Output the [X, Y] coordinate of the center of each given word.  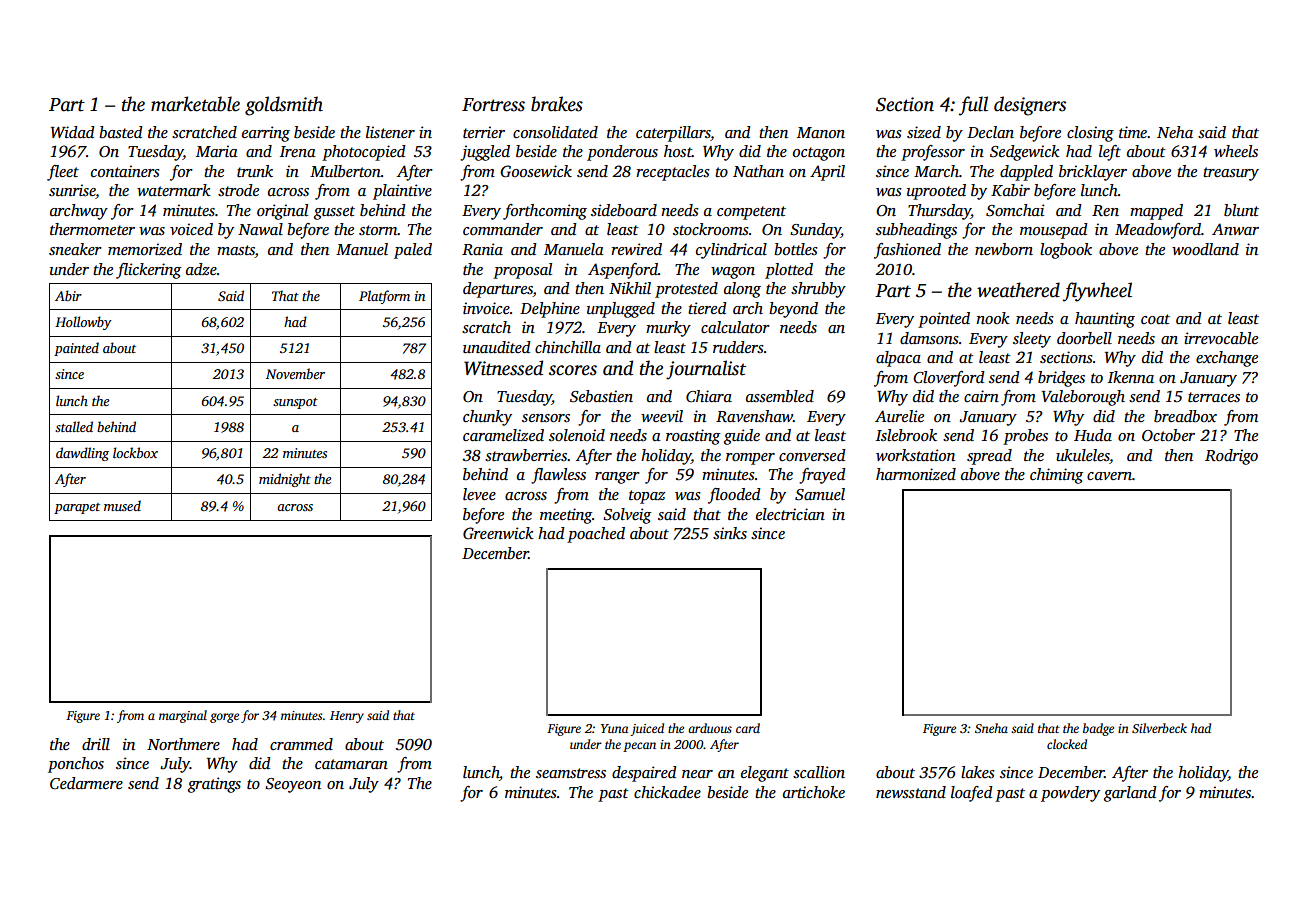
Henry [347, 717]
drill [96, 744]
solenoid [577, 435]
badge [1098, 729]
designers [1030, 106]
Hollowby [83, 323]
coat [1155, 319]
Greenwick [498, 533]
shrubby [818, 290]
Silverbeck [1159, 728]
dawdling [82, 454]
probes [1025, 437]
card [748, 728]
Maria [217, 151]
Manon [821, 132]
